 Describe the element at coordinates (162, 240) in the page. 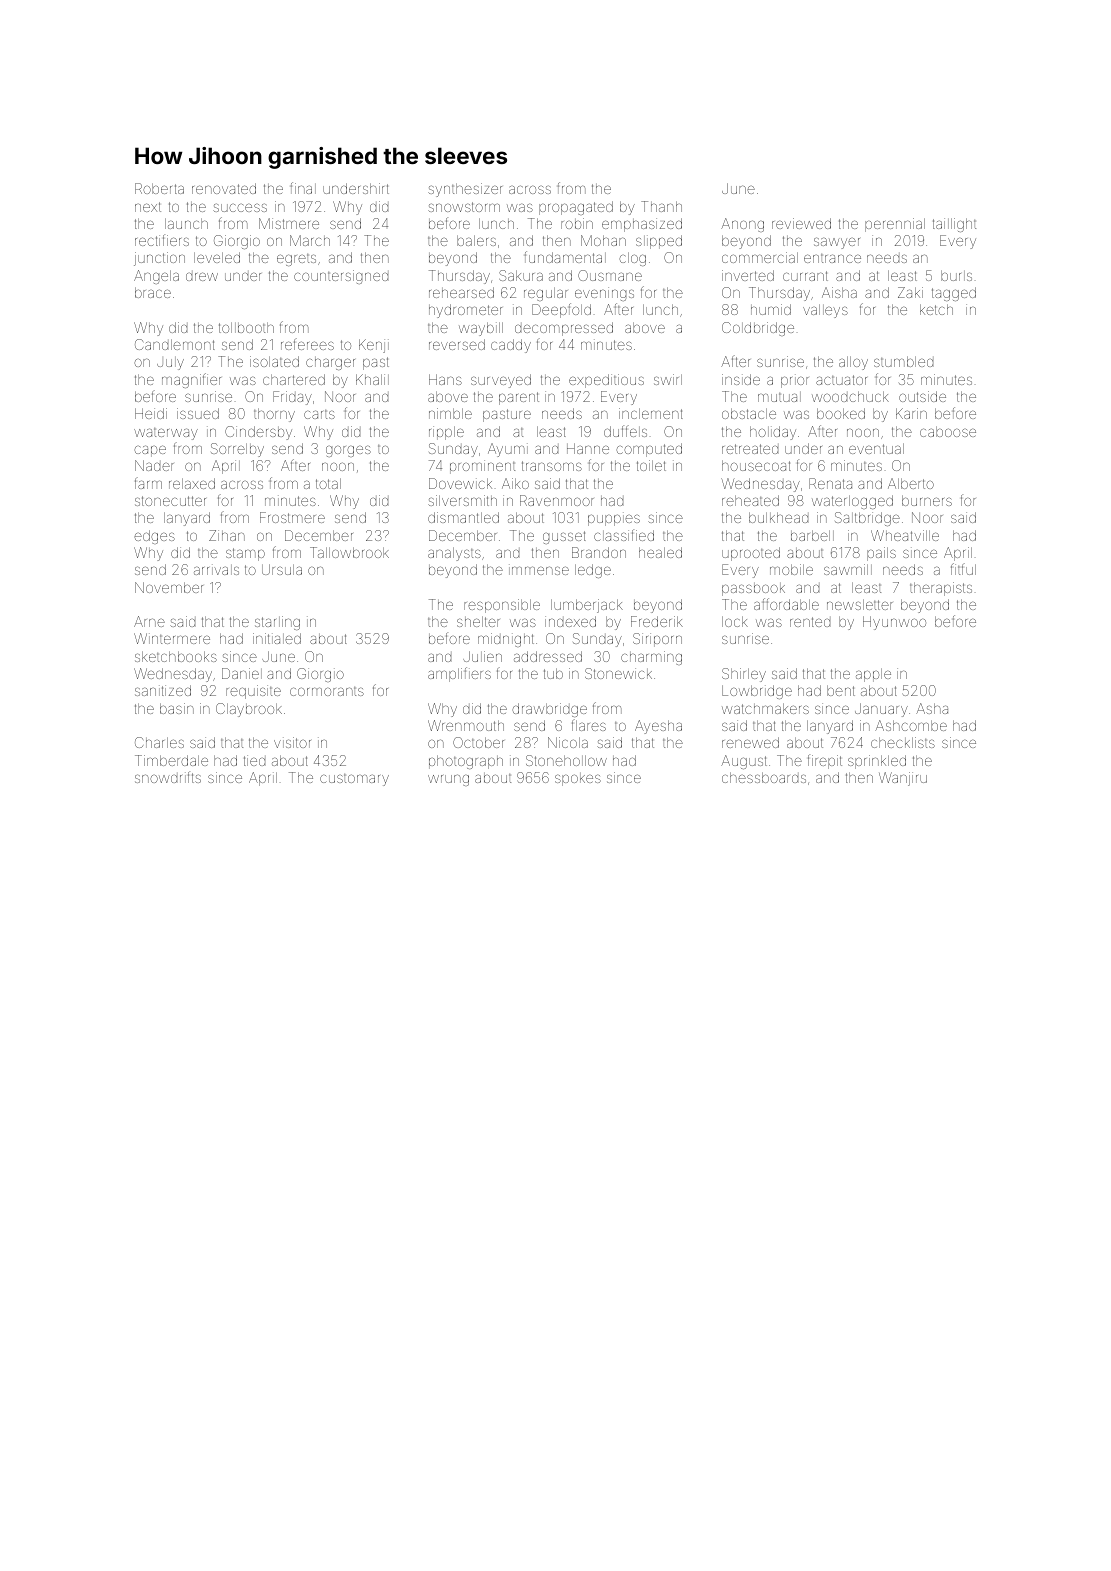

I see `rectifiers` at that location.
